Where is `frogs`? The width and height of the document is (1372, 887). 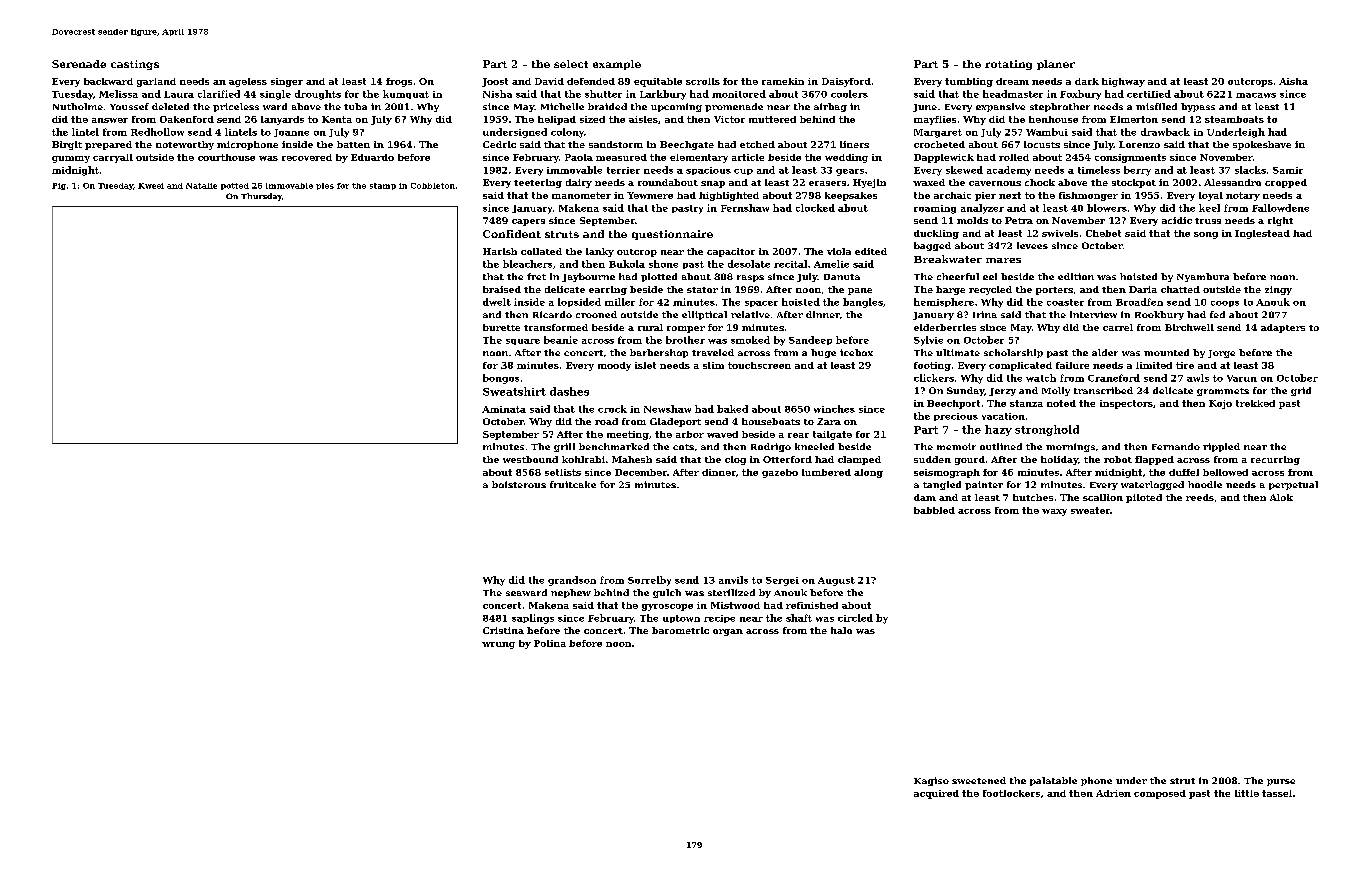 frogs is located at coordinates (399, 82).
